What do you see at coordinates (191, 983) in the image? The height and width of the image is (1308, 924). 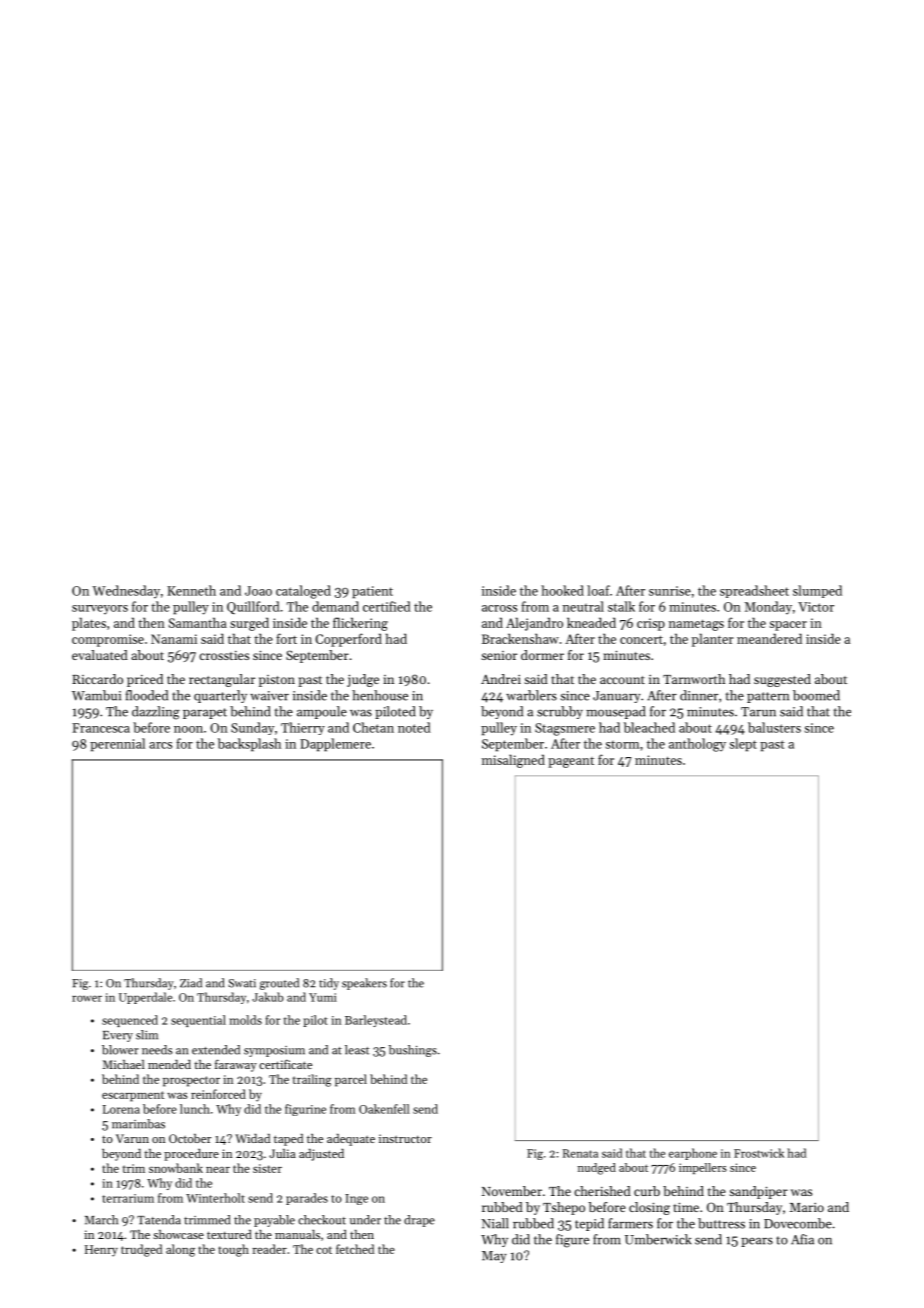 I see `Ziad` at bounding box center [191, 983].
